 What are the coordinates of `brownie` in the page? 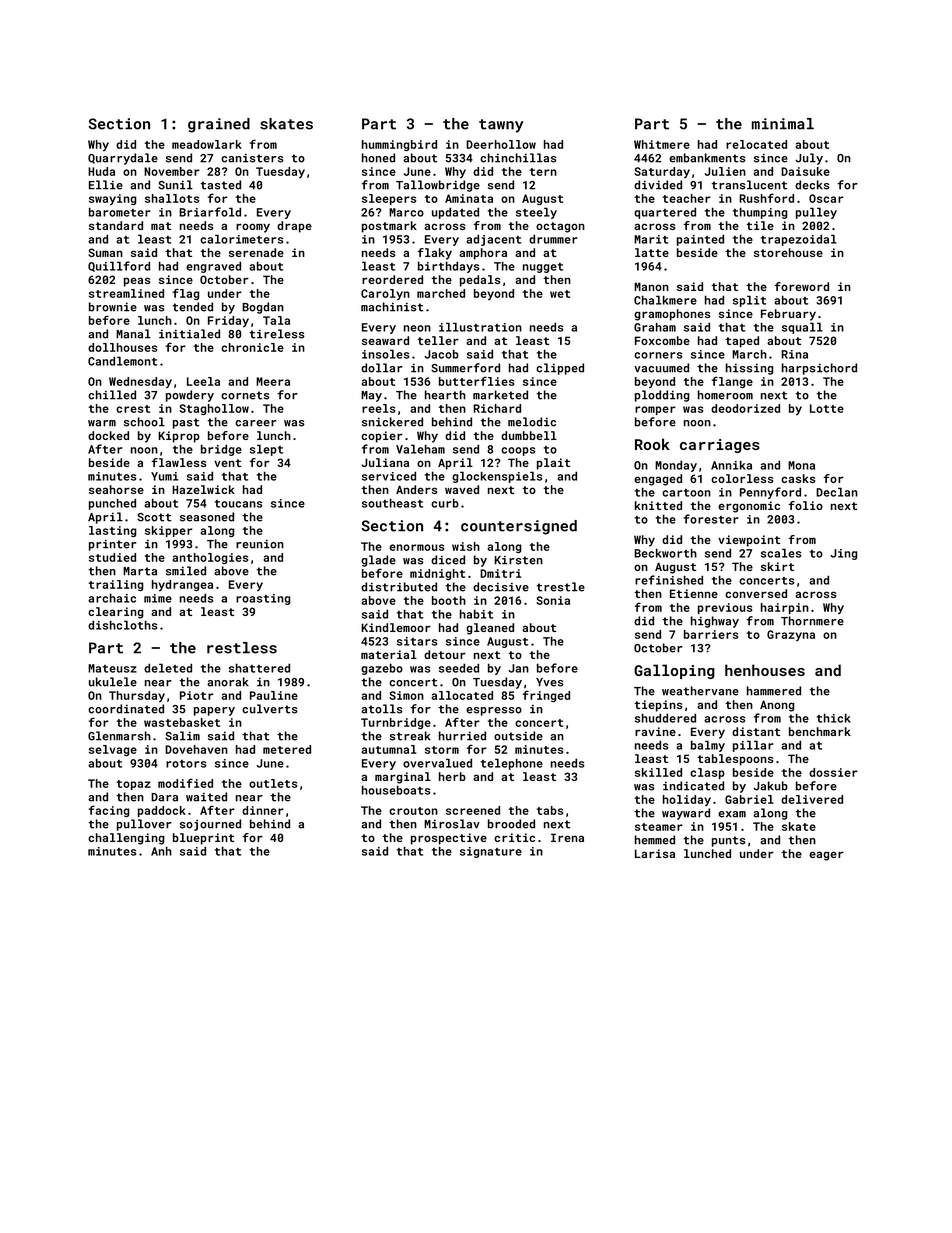 It's located at (113, 307).
